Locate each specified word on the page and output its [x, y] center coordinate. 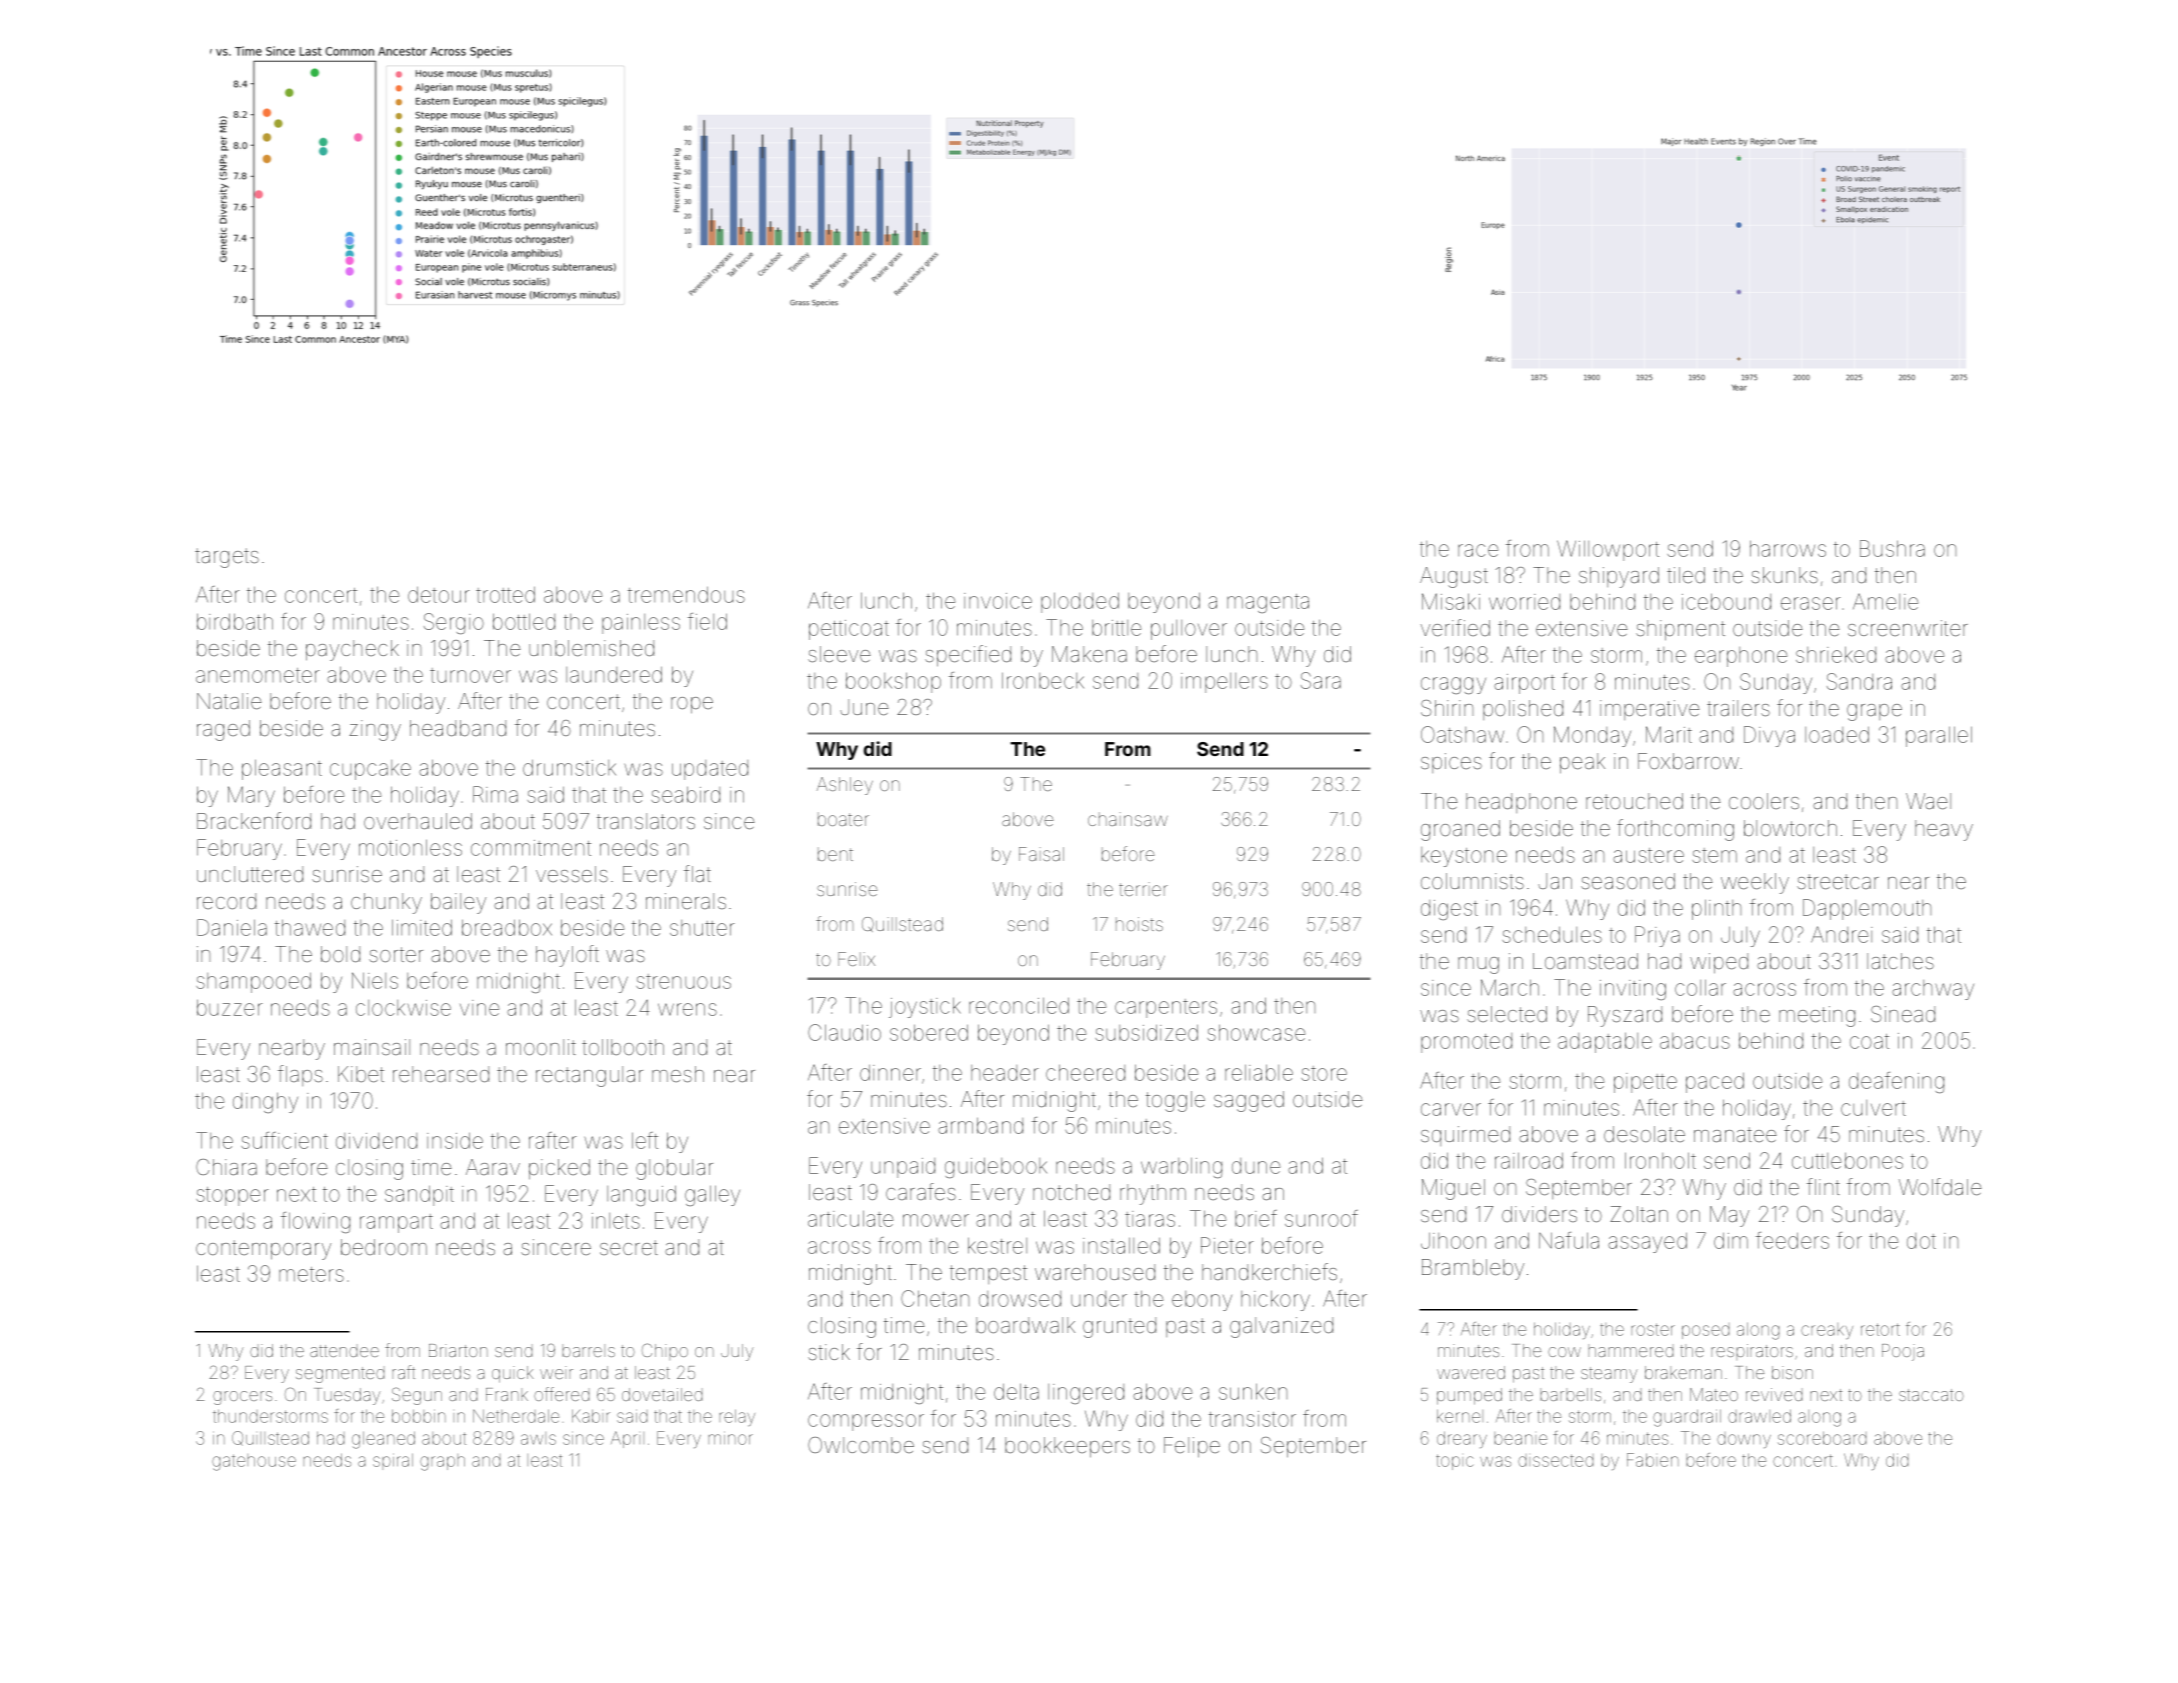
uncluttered [250, 874]
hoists [1139, 924]
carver [1451, 1109]
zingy [375, 730]
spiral [393, 1461]
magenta [1268, 603]
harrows [1788, 548]
